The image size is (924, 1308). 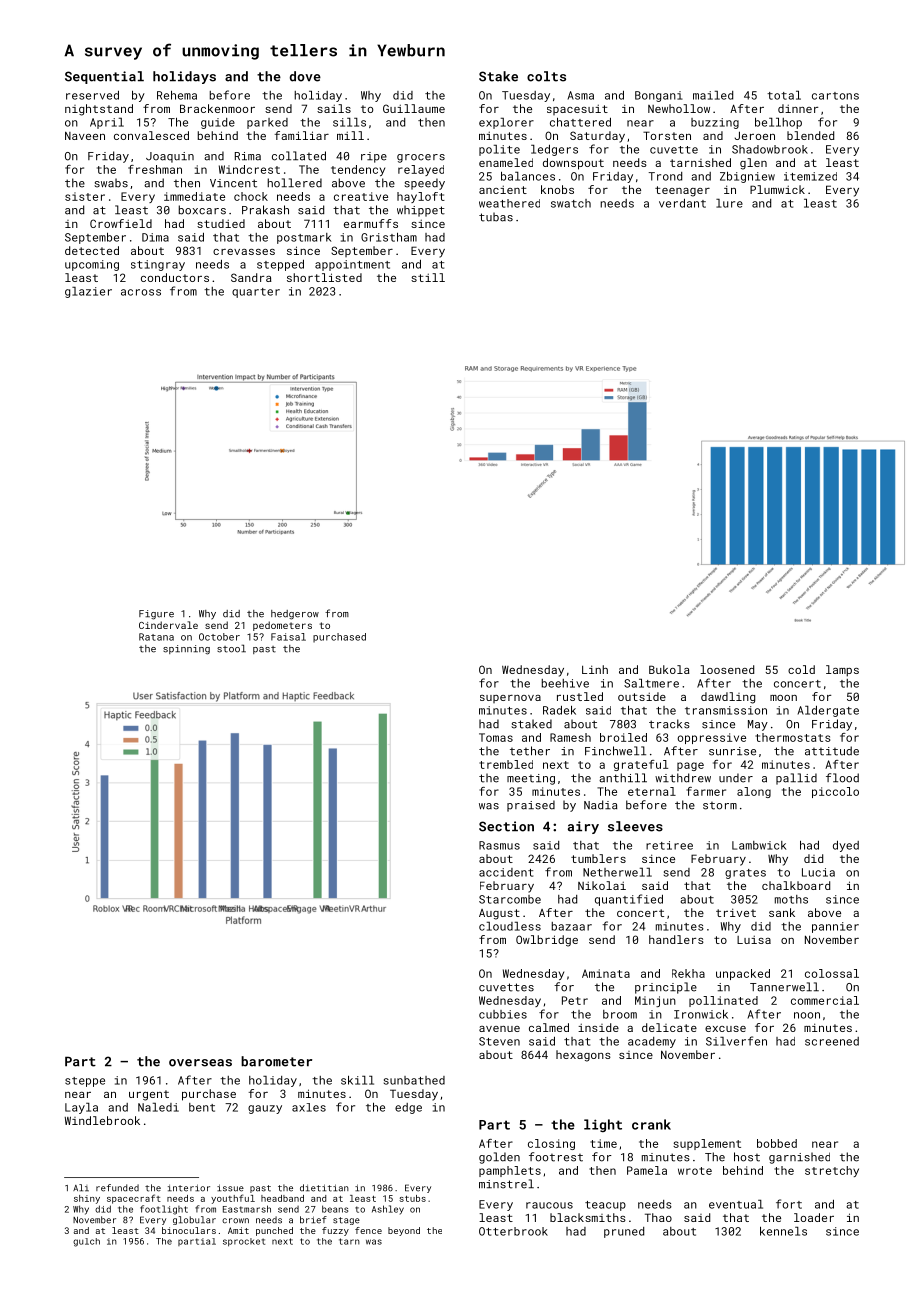 I want to click on Layla, so click(x=81, y=1108).
